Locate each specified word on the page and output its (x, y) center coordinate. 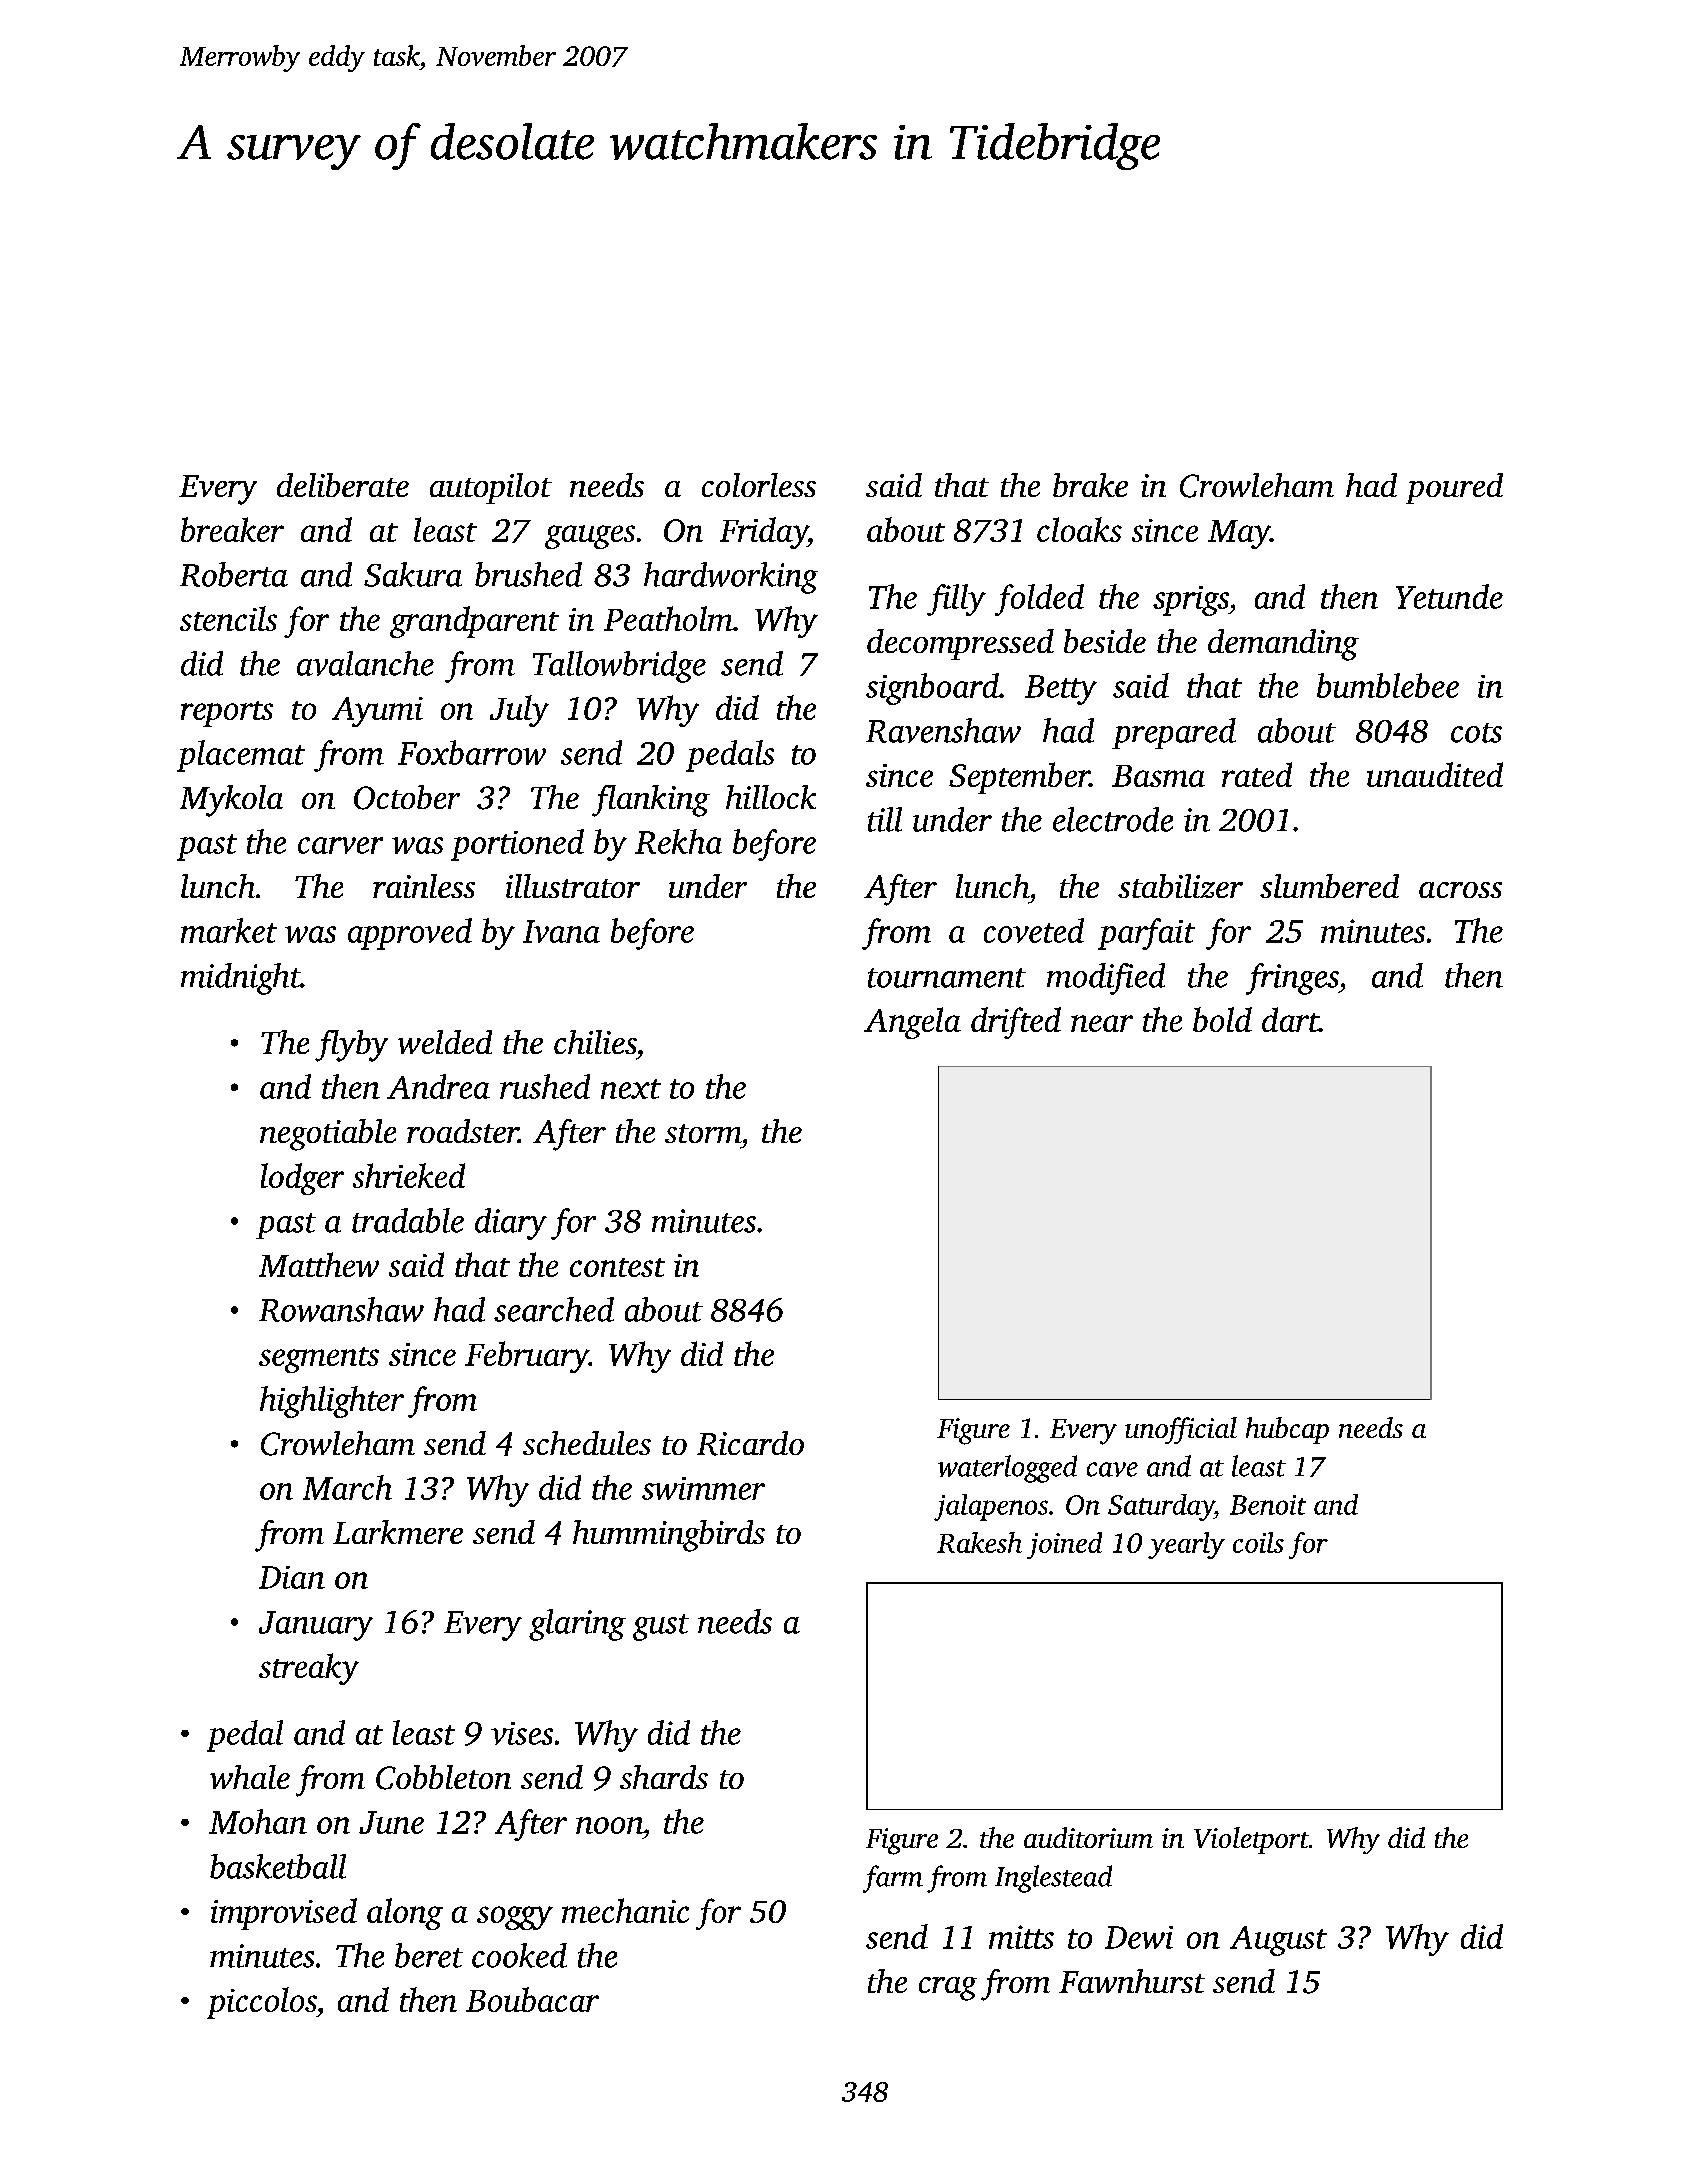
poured (1454, 488)
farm (893, 1879)
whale (250, 1777)
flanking (651, 801)
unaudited (1435, 774)
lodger (302, 1179)
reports (227, 714)
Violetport (1251, 1840)
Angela (912, 1023)
